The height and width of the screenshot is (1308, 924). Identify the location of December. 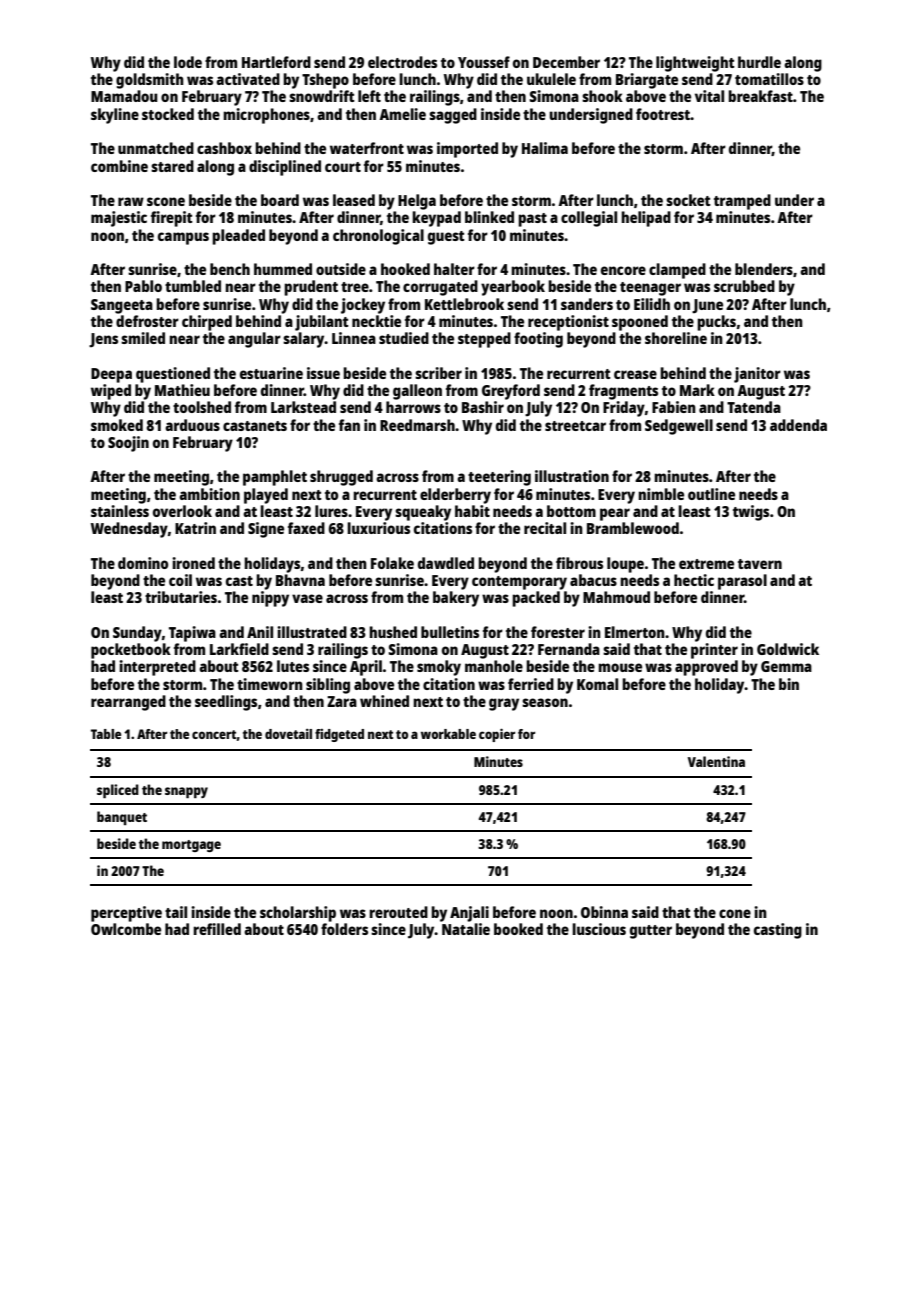
(566, 62).
